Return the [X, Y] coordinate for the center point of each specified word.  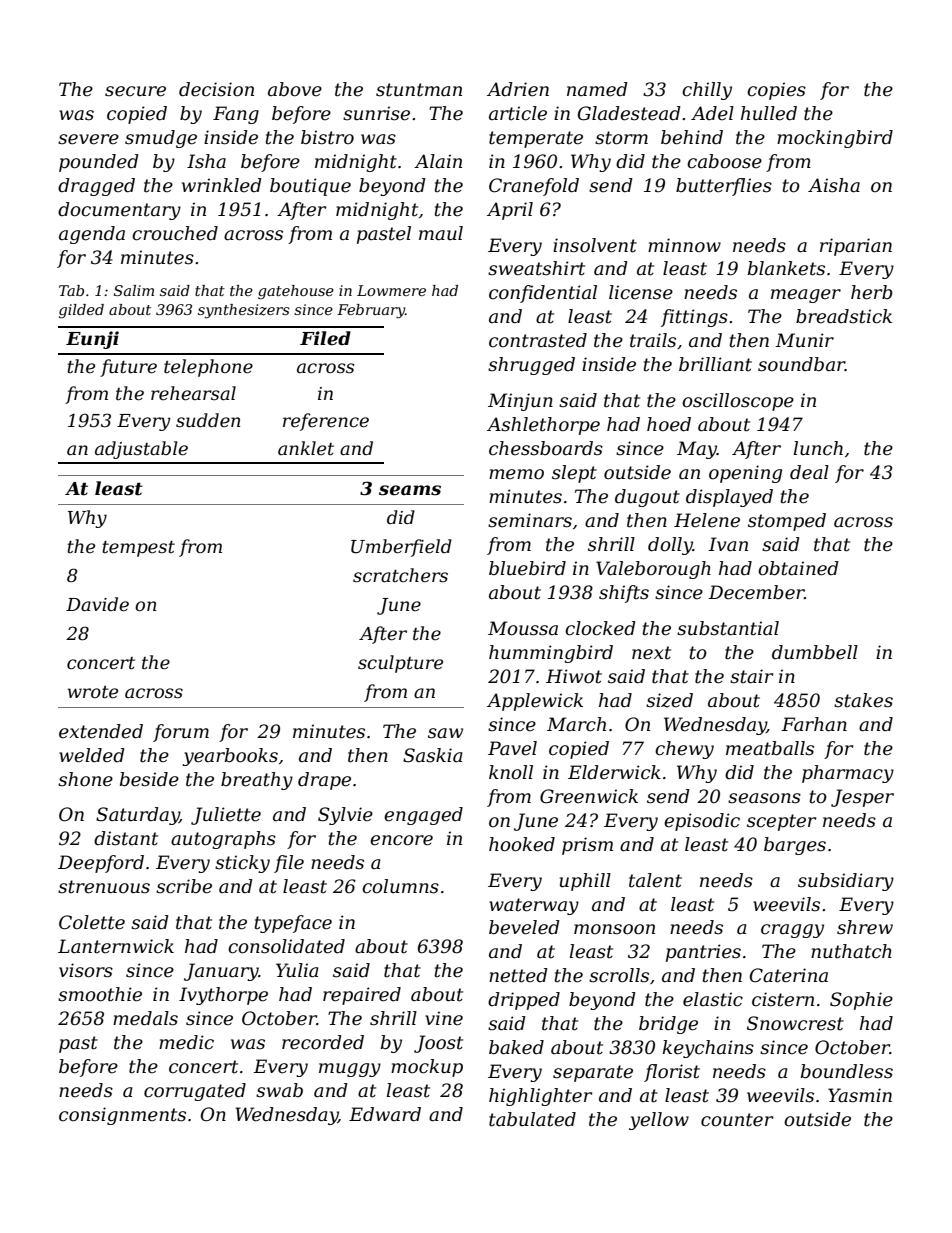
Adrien [518, 89]
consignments [122, 1116]
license [641, 292]
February [371, 311]
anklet [306, 448]
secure [135, 91]
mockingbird [835, 139]
